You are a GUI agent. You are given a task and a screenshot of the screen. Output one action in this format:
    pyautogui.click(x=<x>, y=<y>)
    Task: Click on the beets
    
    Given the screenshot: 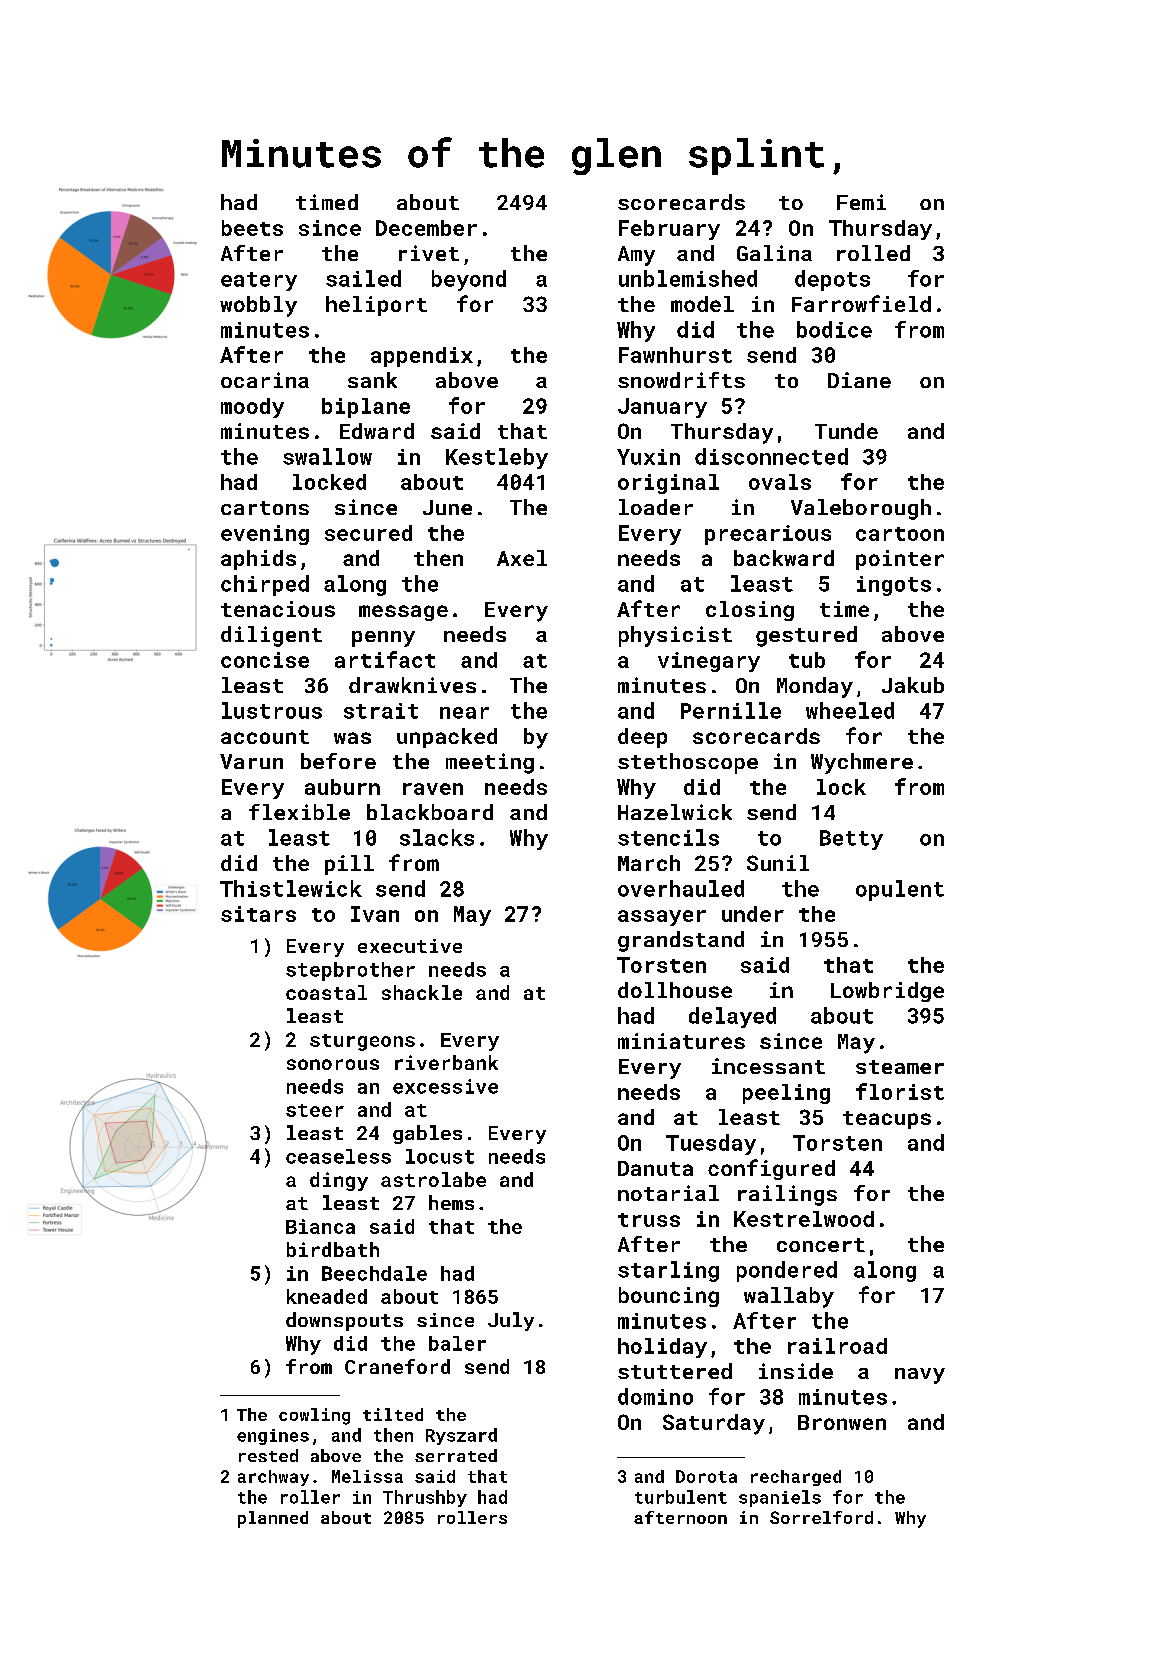 What is the action you would take?
    pyautogui.click(x=252, y=228)
